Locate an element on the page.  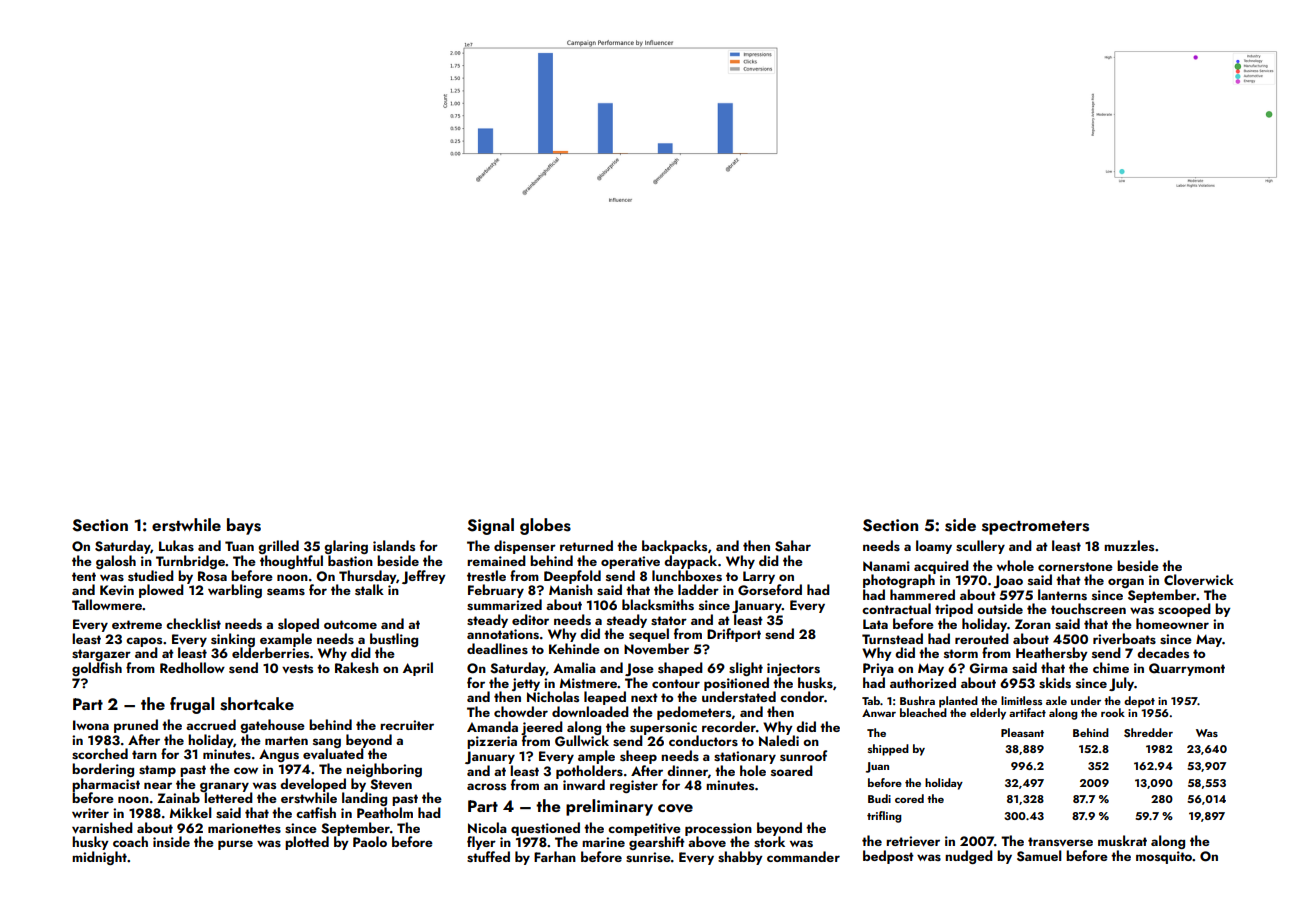
goldfish is located at coordinates (97, 669).
